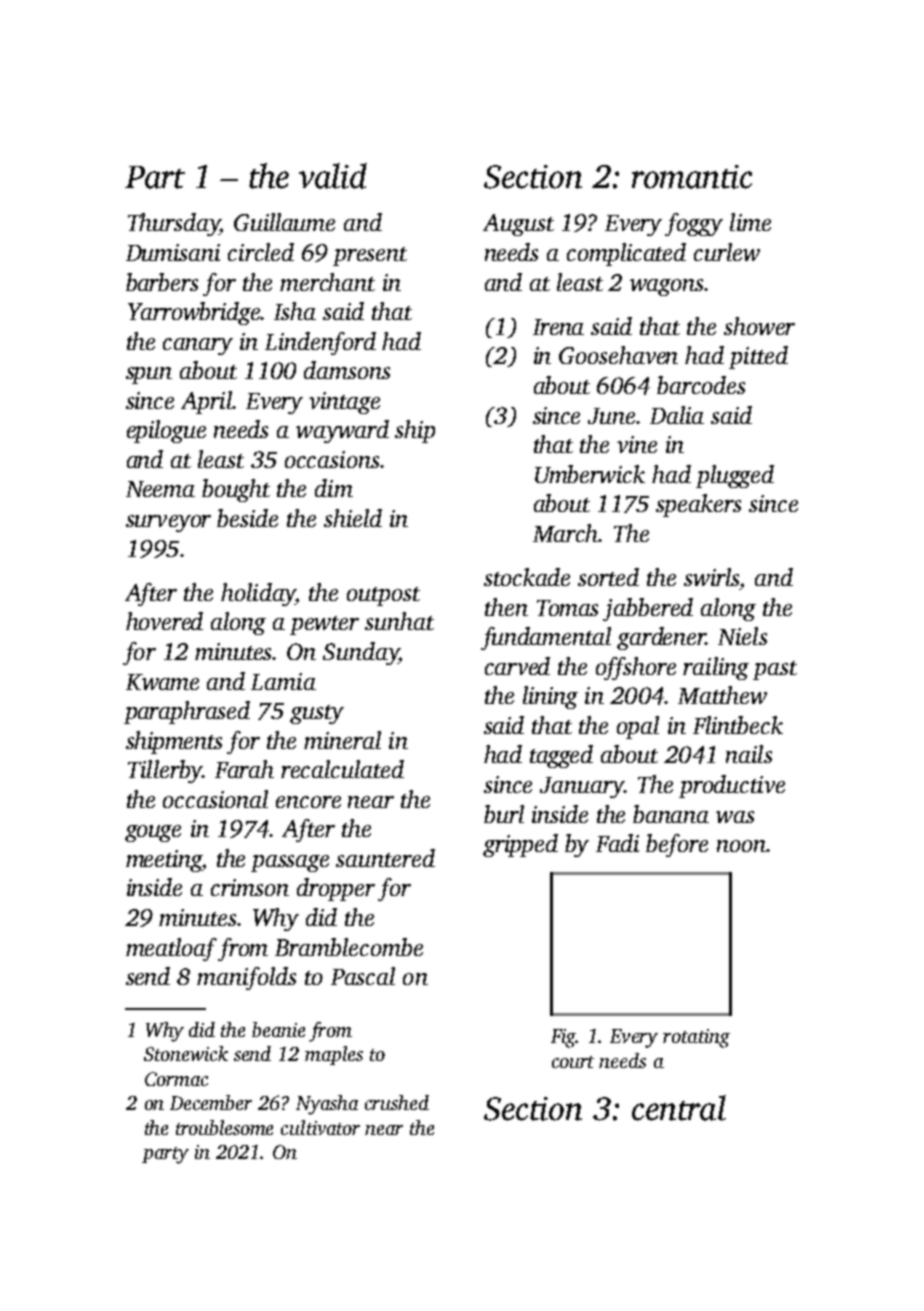  Describe the element at coordinates (565, 533) in the screenshot. I see `March` at that location.
